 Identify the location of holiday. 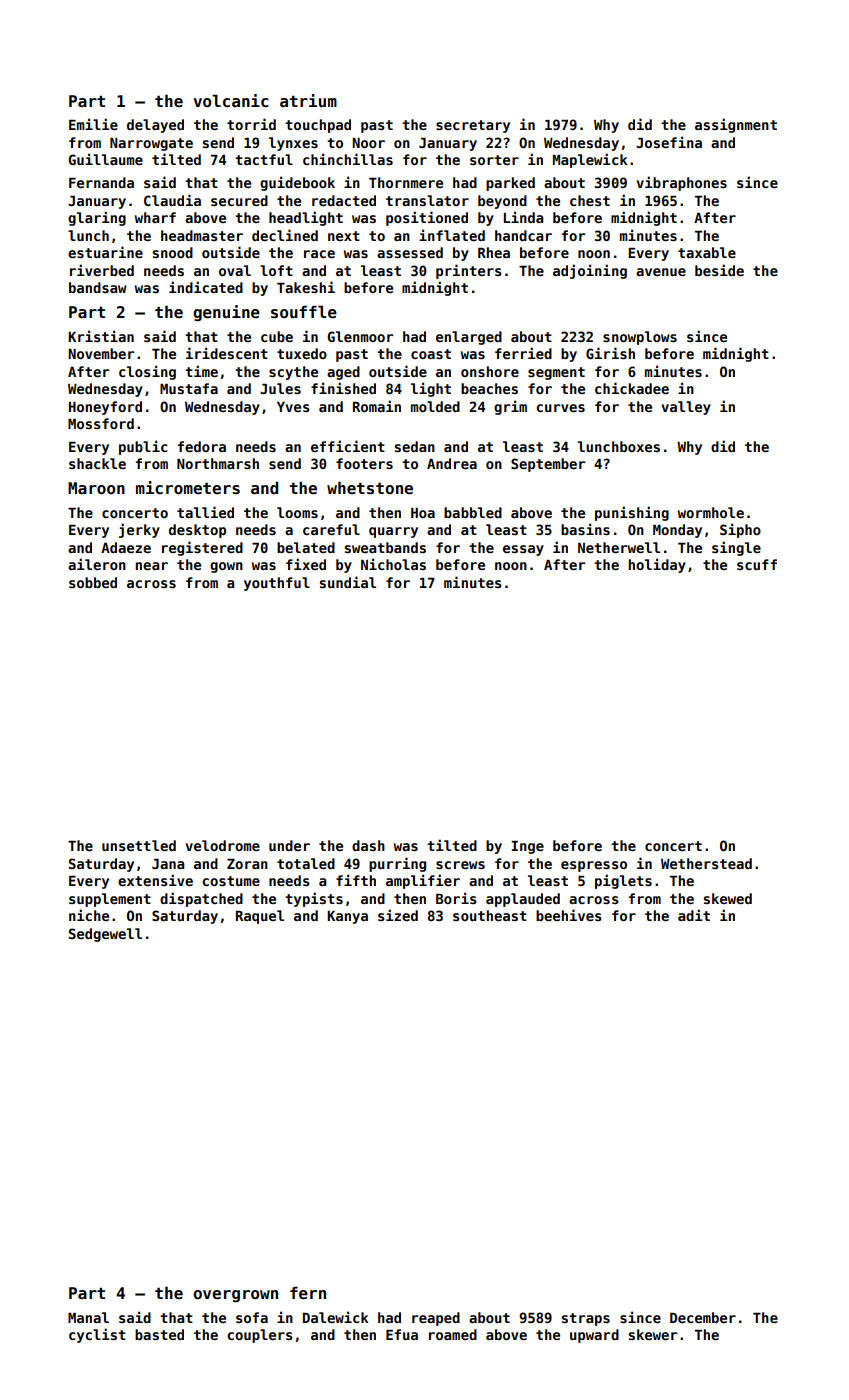
(657, 565).
